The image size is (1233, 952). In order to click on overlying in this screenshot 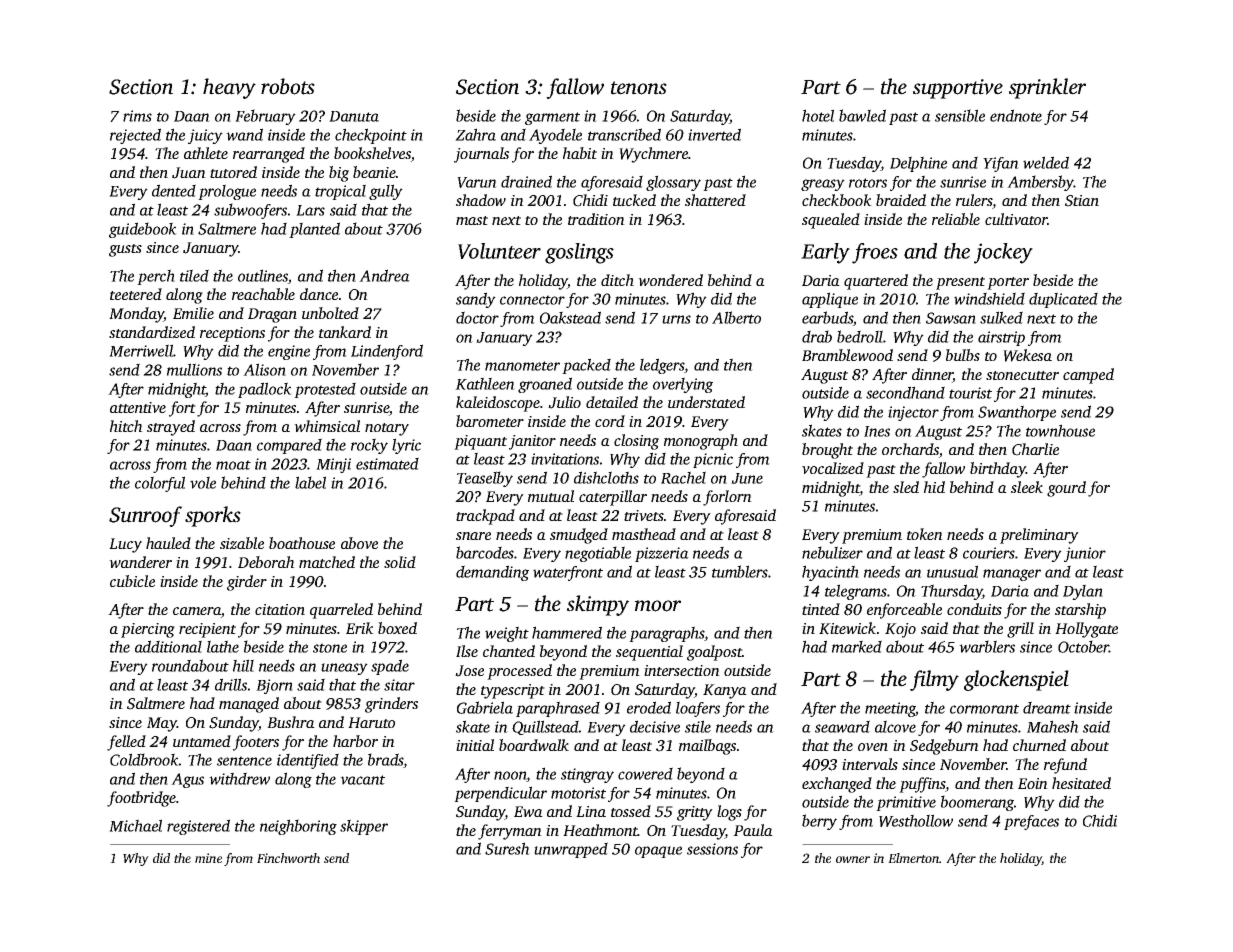, I will do `click(683, 385)`.
